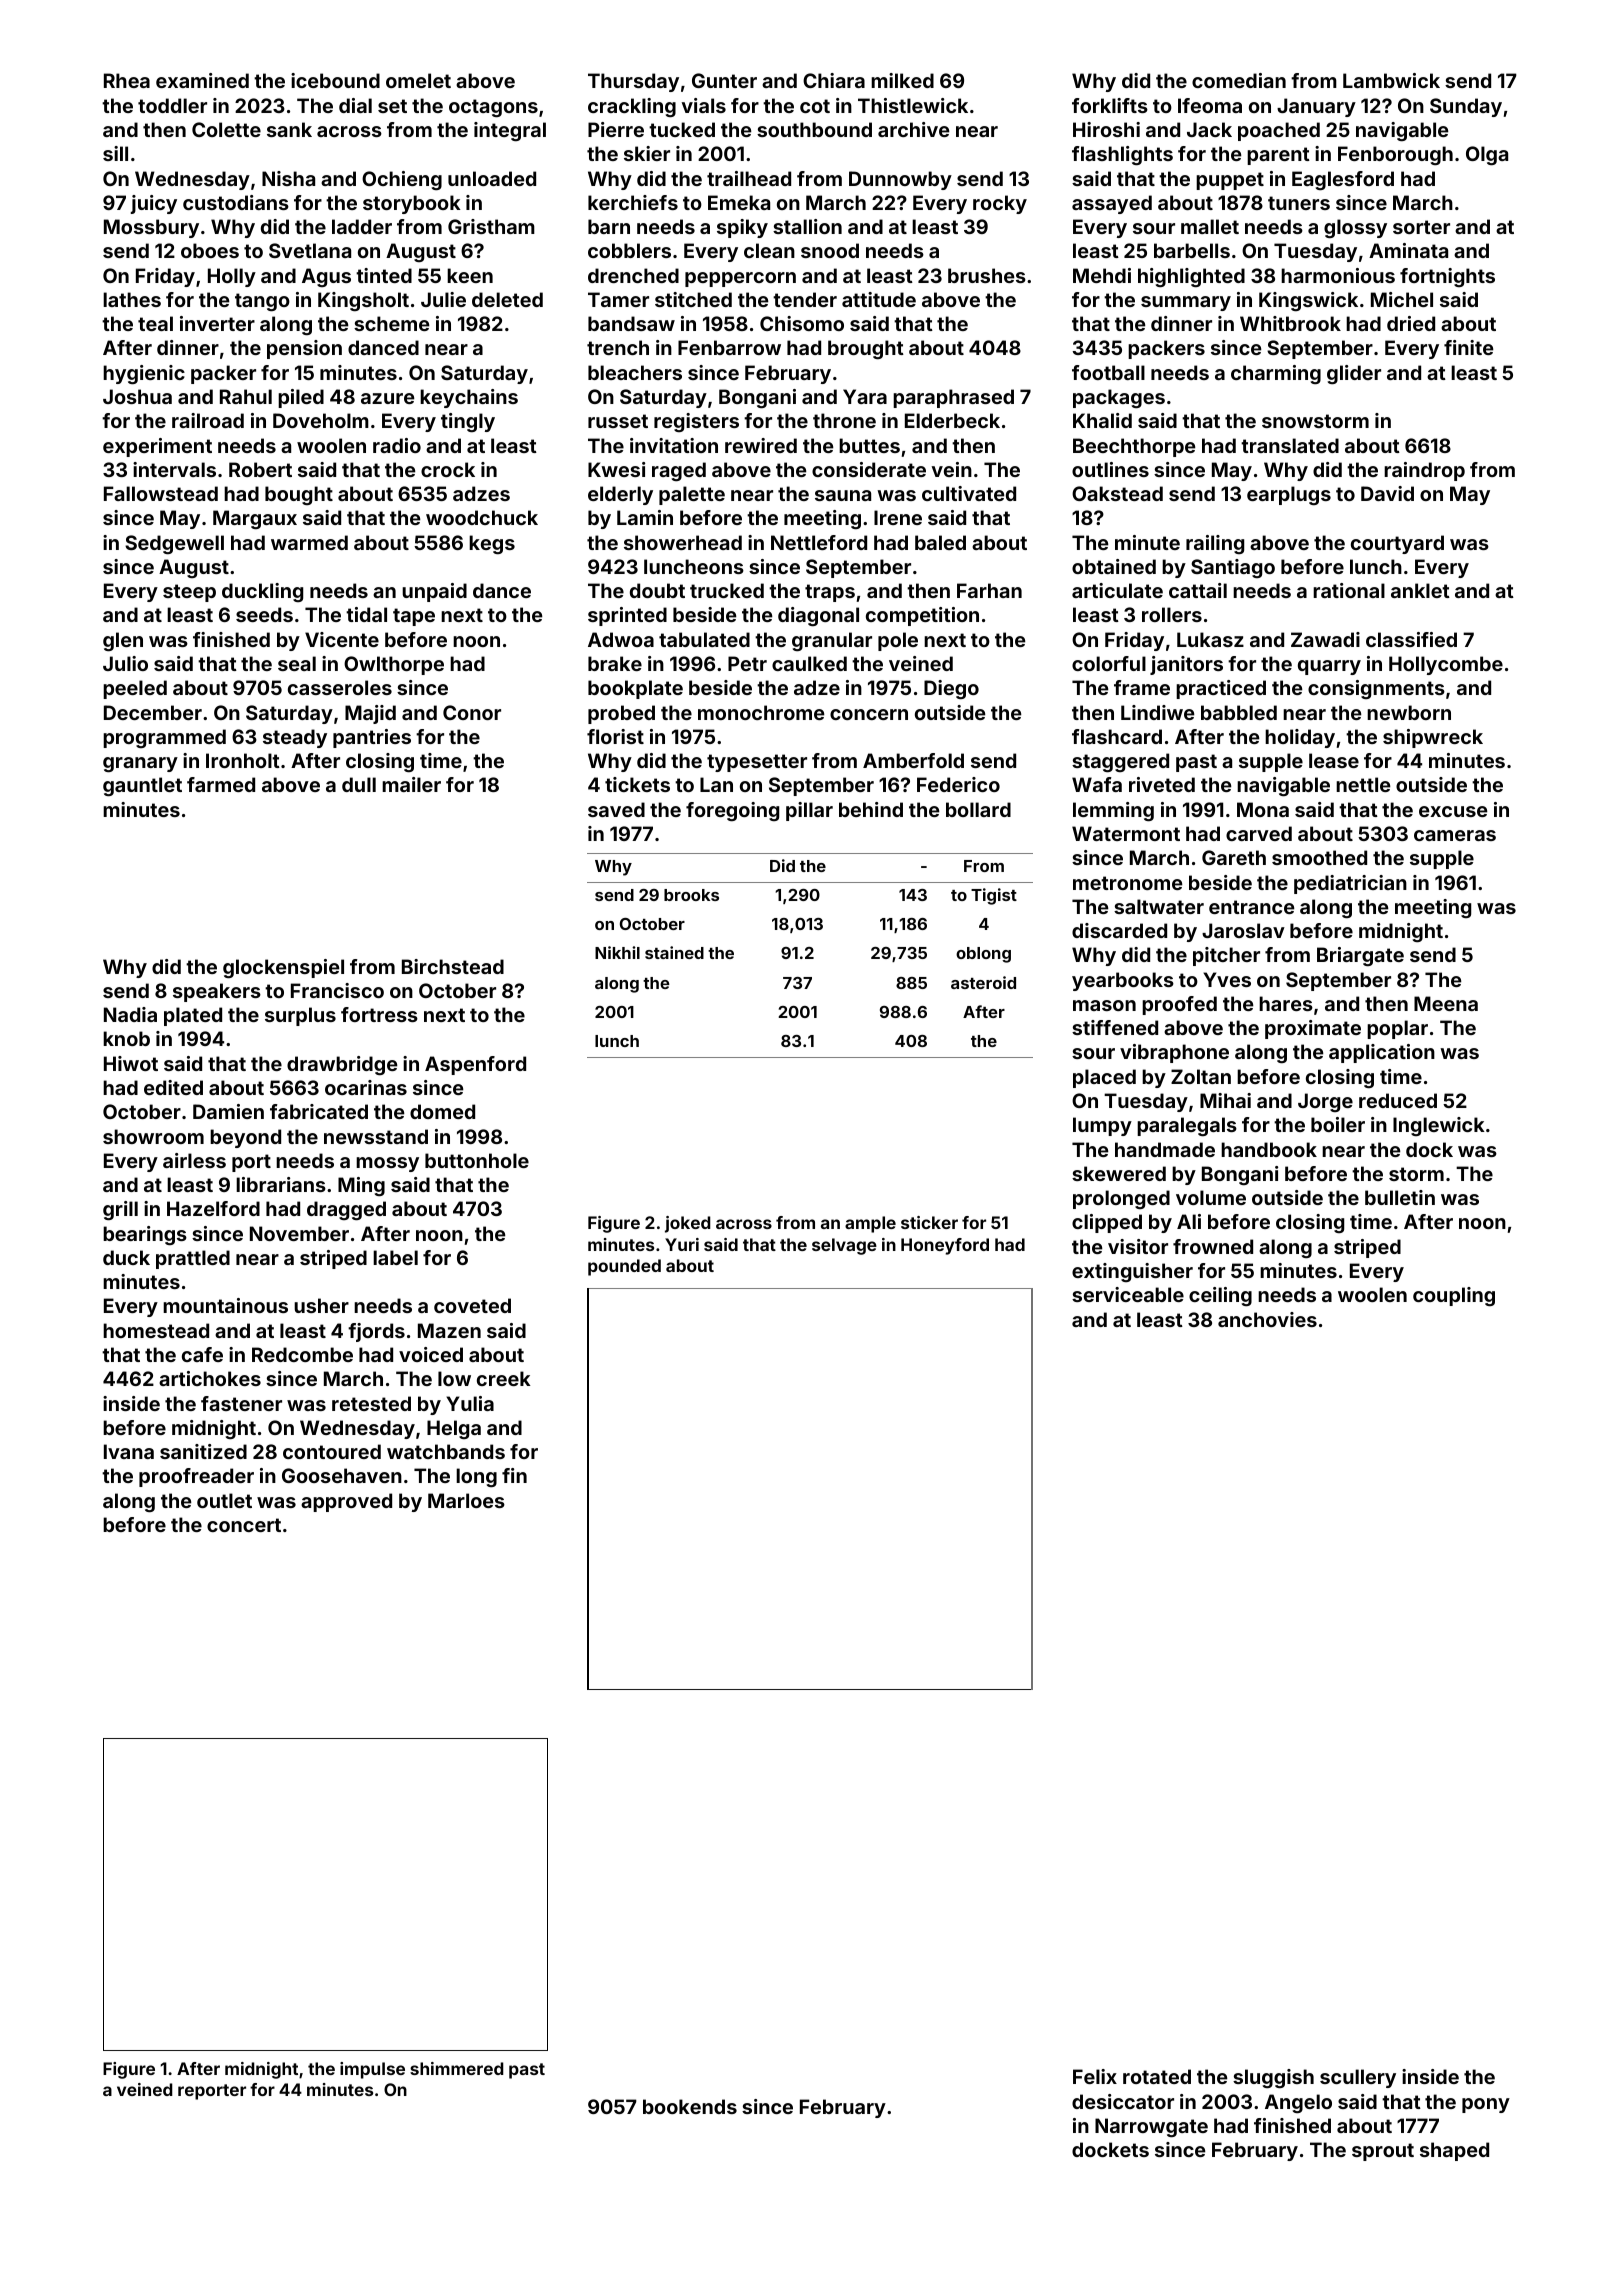 The image size is (1620, 2292). Describe the element at coordinates (902, 80) in the screenshot. I see `milked` at that location.
